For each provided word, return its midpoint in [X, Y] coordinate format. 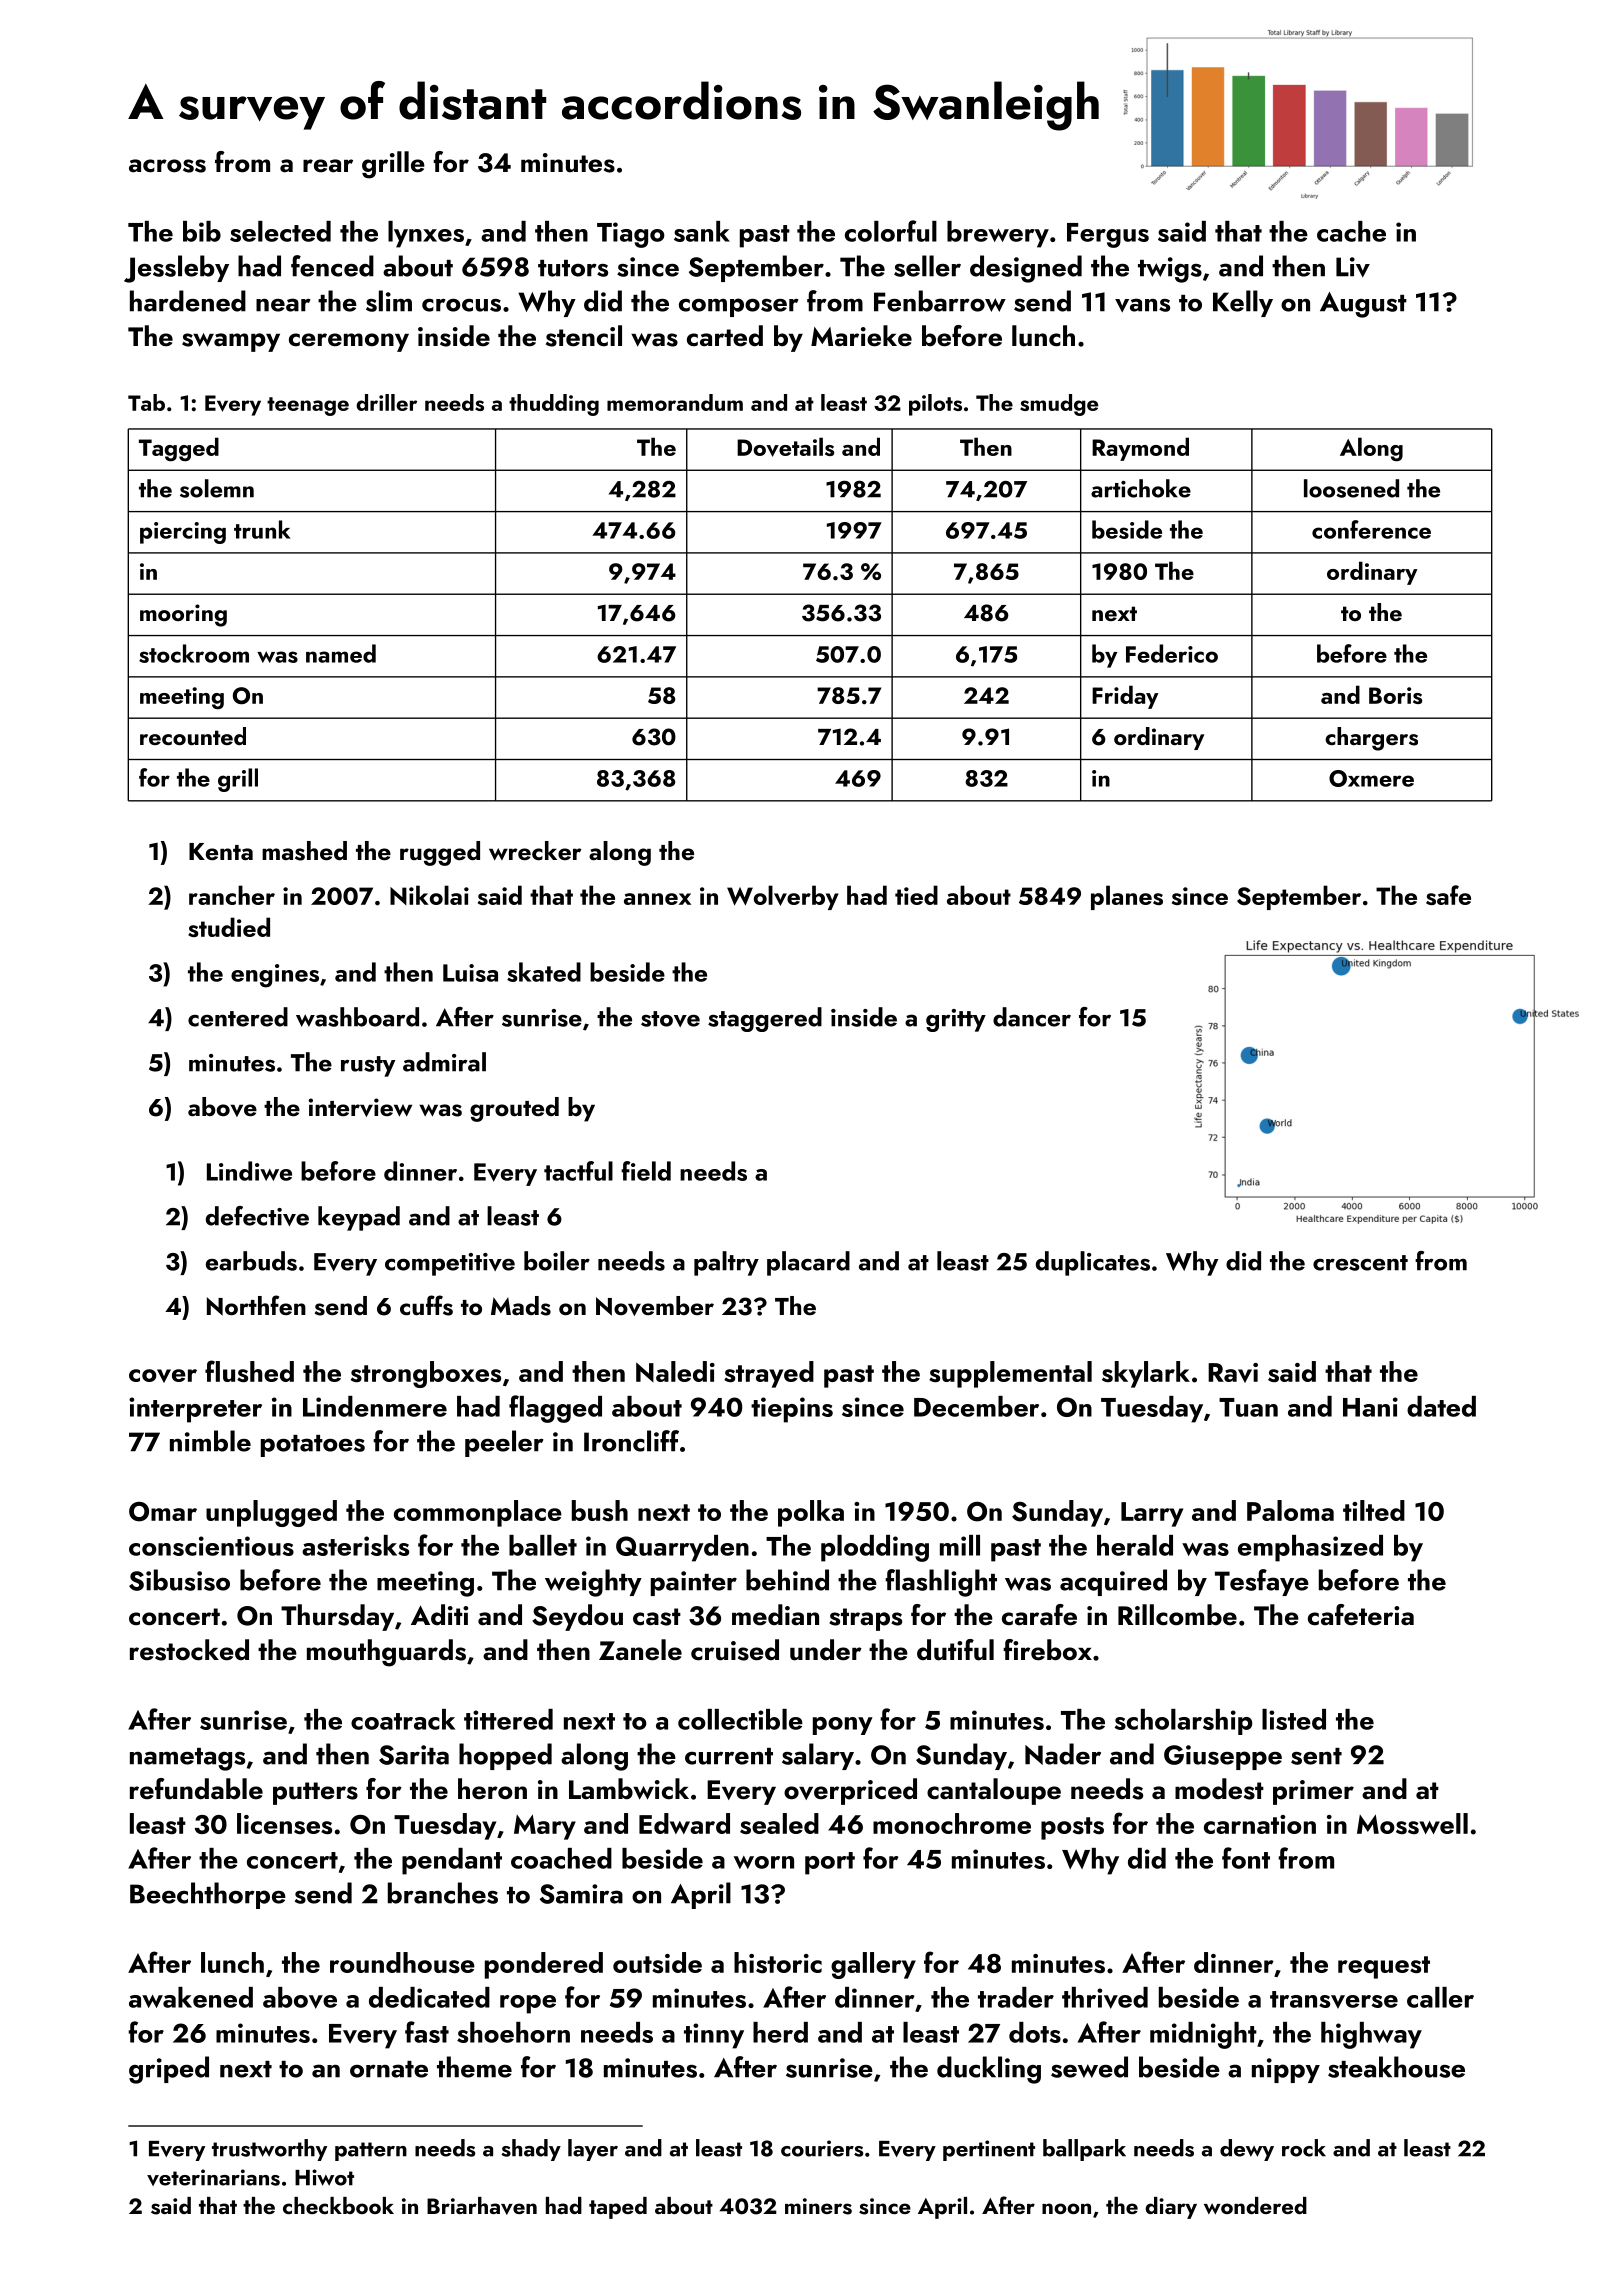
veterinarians [213, 2177]
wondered [1255, 2205]
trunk [262, 529]
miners [818, 2206]
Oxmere [1371, 778]
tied [916, 895]
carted [725, 336]
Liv [1353, 267]
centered [238, 1017]
